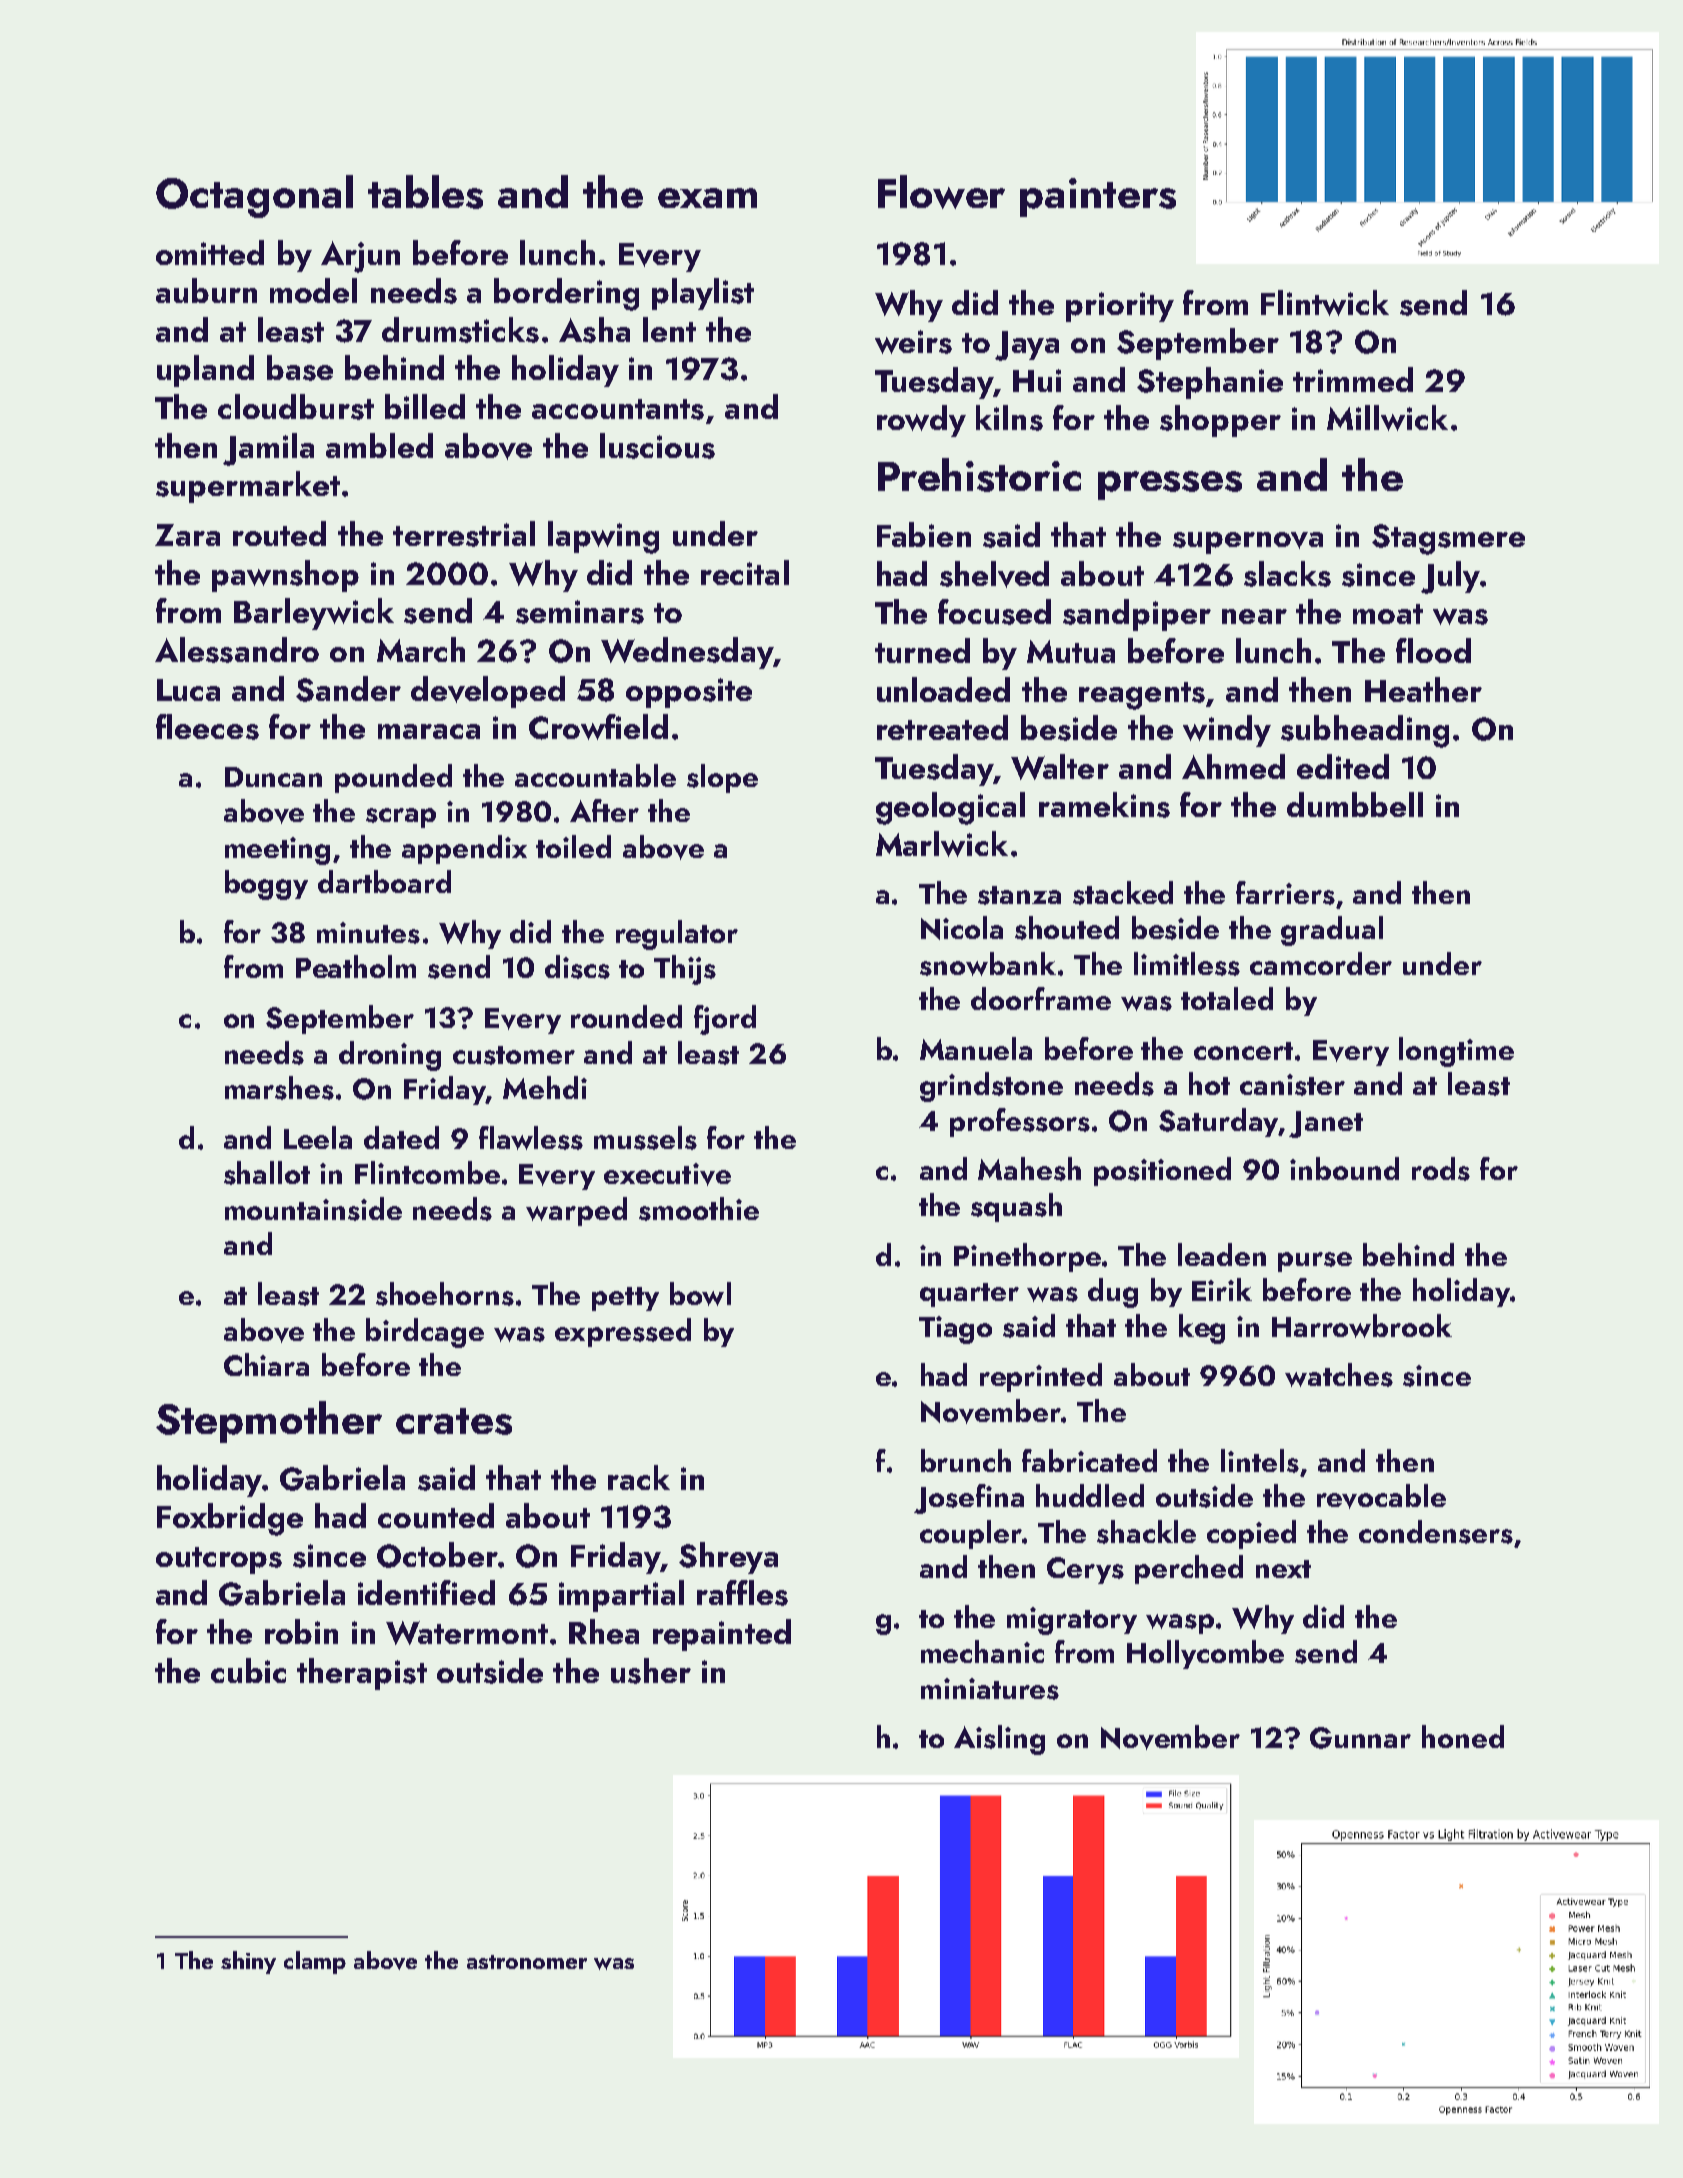 The width and height of the screenshot is (1683, 2178). What do you see at coordinates (1041, 998) in the screenshot?
I see `doorframe` at bounding box center [1041, 998].
